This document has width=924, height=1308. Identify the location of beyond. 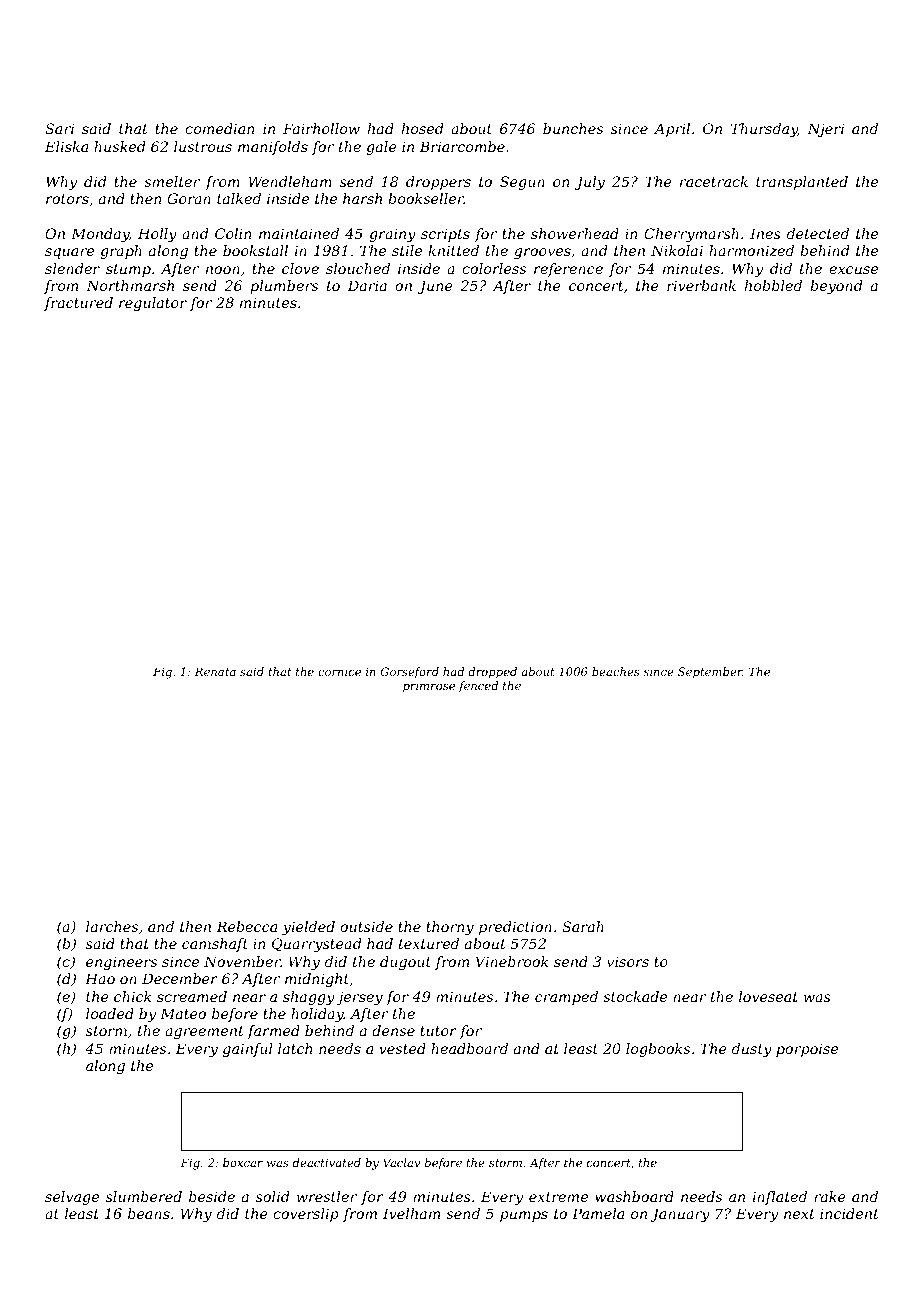
(836, 287).
